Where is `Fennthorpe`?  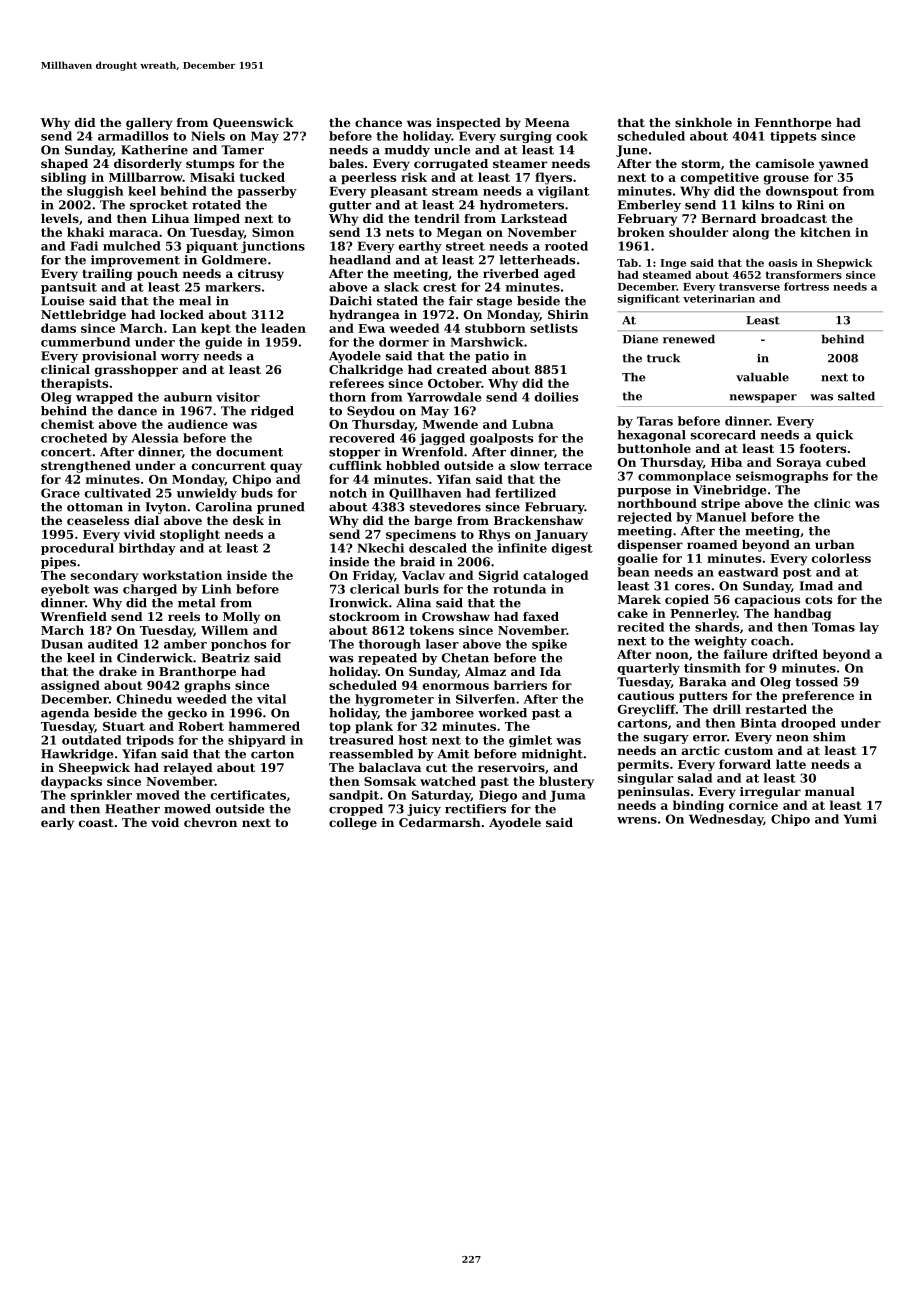
Fennthorpe is located at coordinates (793, 124).
